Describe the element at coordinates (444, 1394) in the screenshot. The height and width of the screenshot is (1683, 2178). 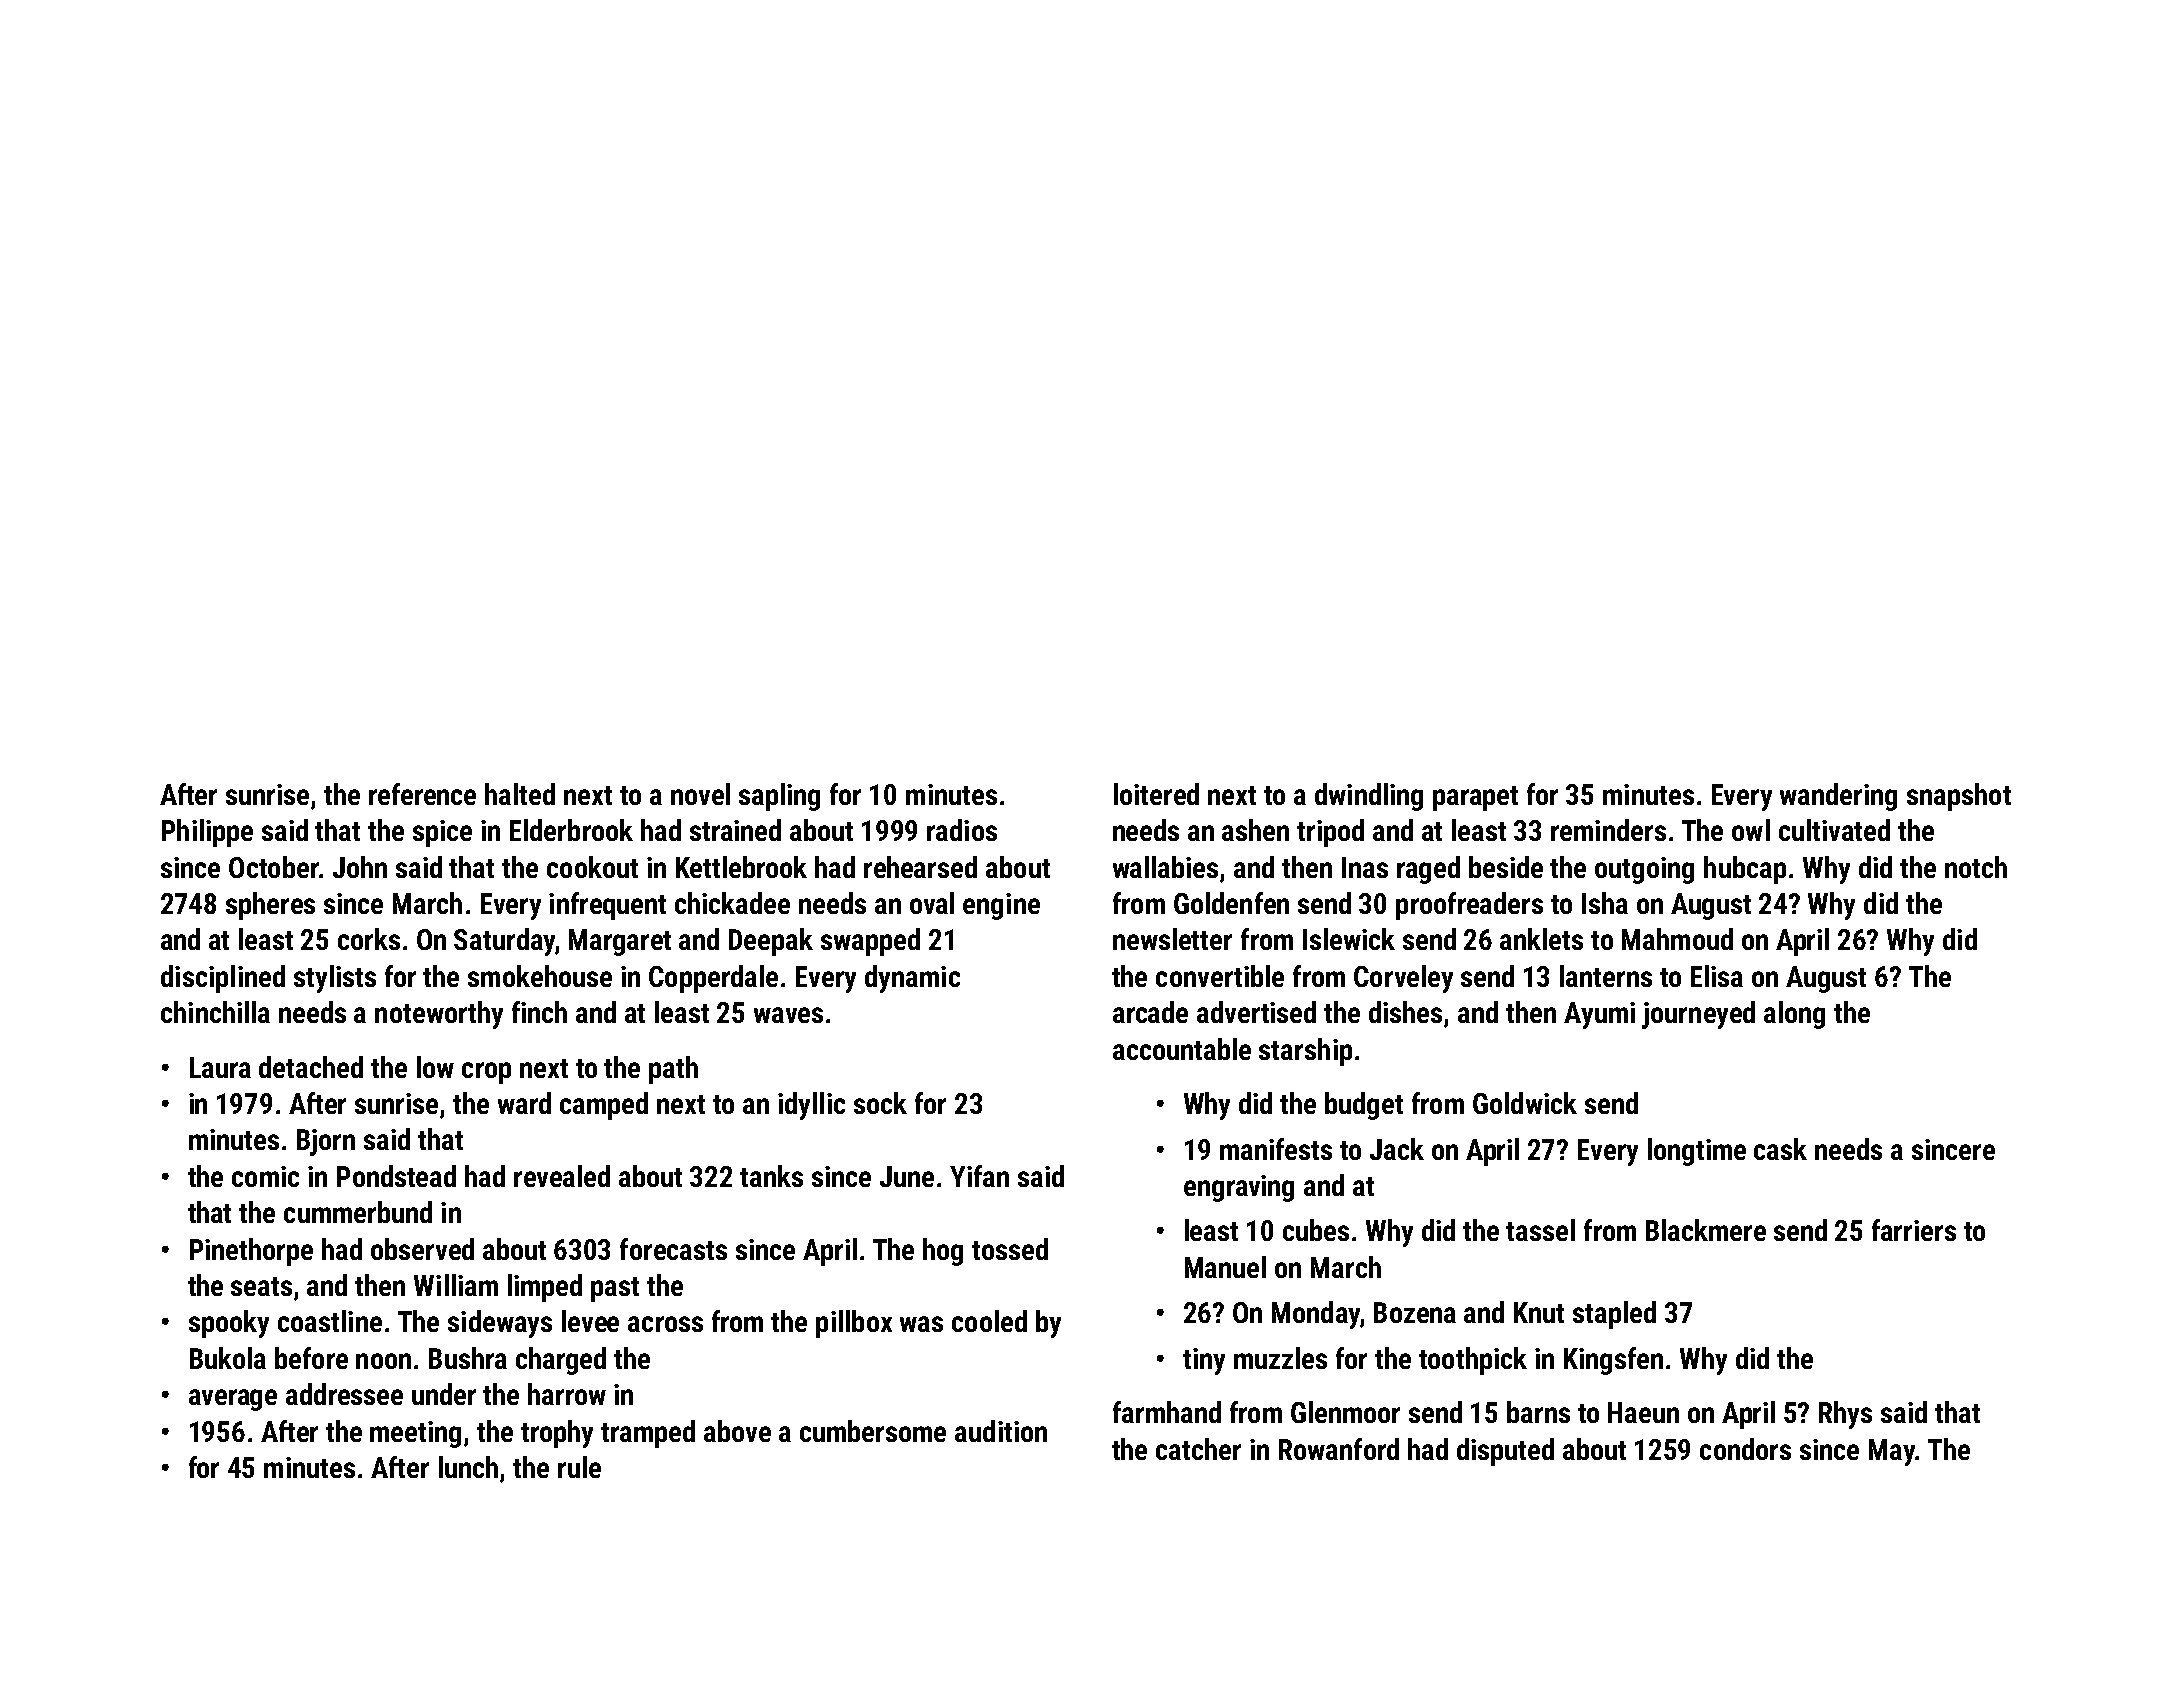
I see `under` at that location.
